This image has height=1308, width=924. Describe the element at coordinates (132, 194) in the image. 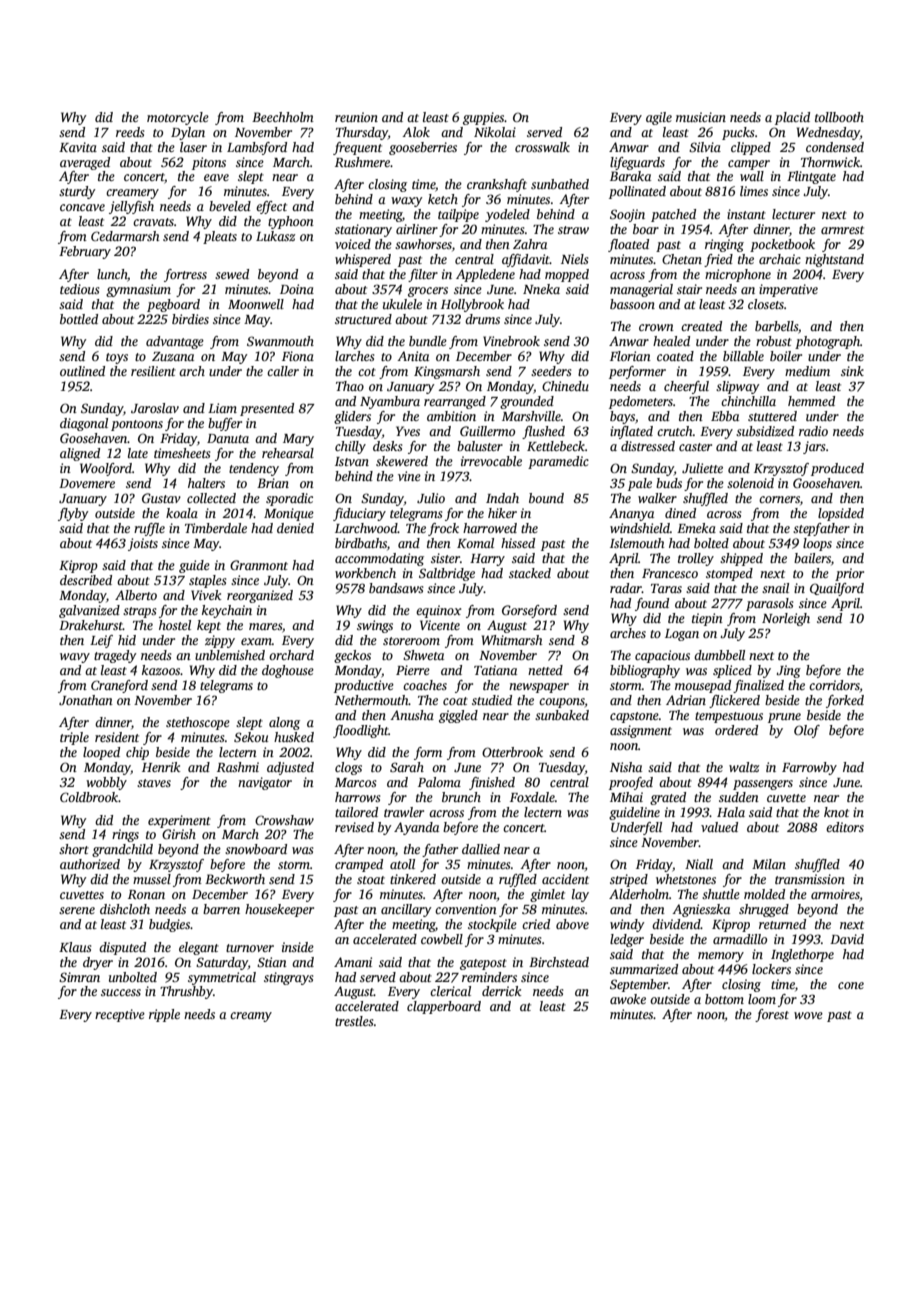

I see `creamery` at that location.
